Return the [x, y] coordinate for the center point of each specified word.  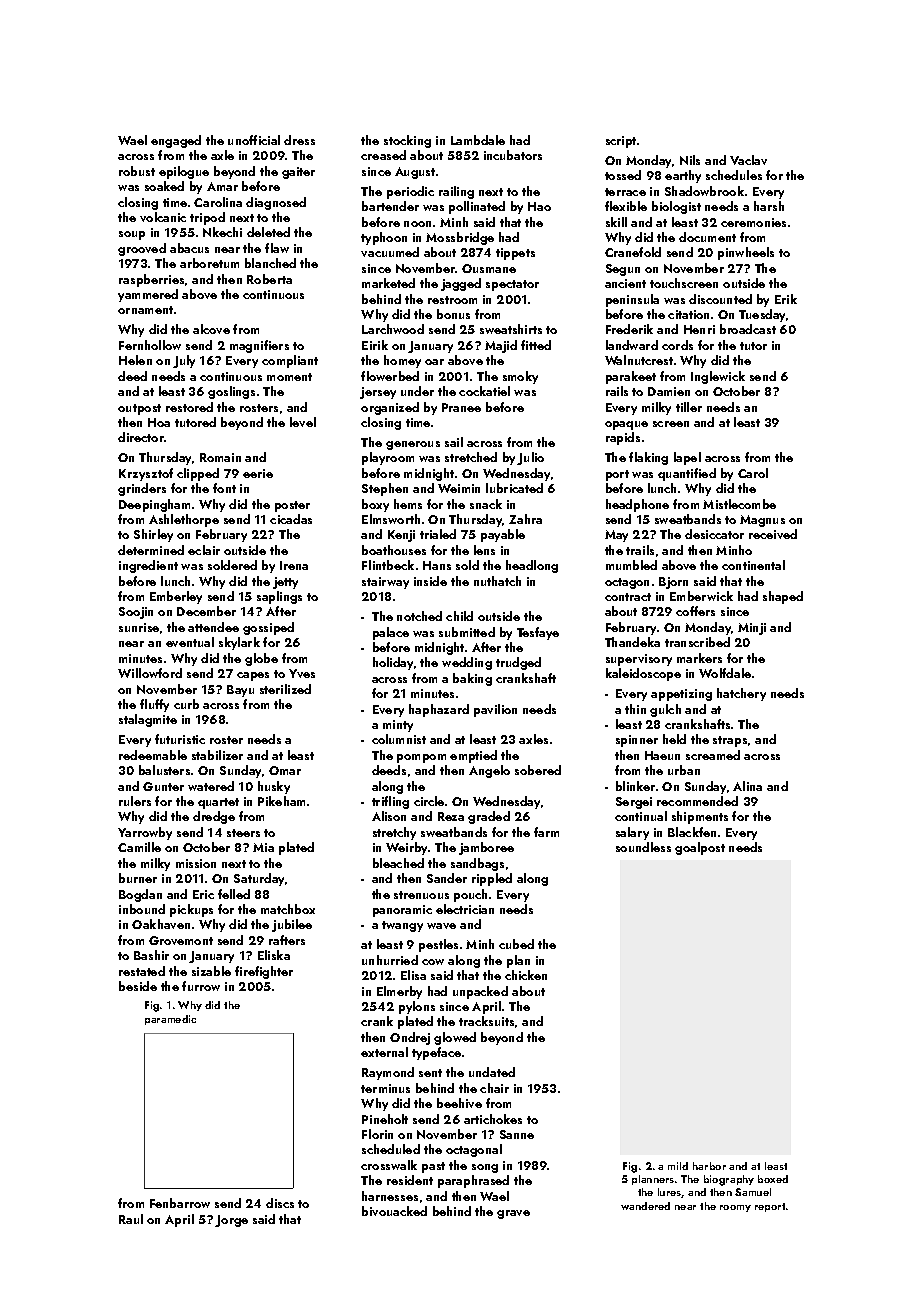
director [141, 437]
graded [489, 817]
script [621, 142]
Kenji [401, 536]
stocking [407, 141]
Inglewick [718, 377]
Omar [285, 770]
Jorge [231, 1221]
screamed [713, 755]
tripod [207, 218]
